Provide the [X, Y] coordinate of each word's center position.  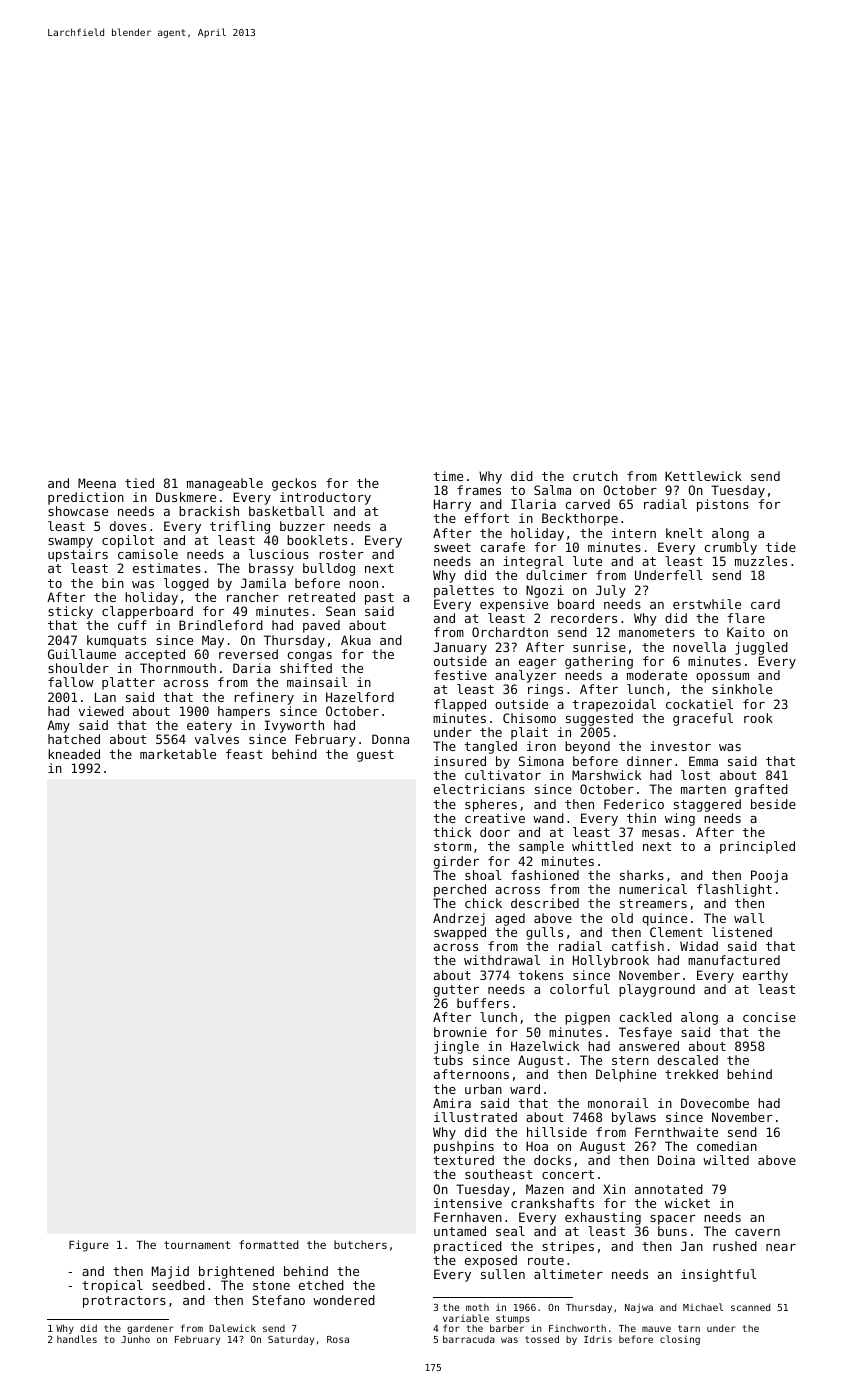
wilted [726, 1160]
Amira [452, 1103]
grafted [761, 790]
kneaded [74, 754]
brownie [460, 1032]
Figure [89, 1246]
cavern [757, 1232]
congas [310, 657]
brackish [209, 511]
